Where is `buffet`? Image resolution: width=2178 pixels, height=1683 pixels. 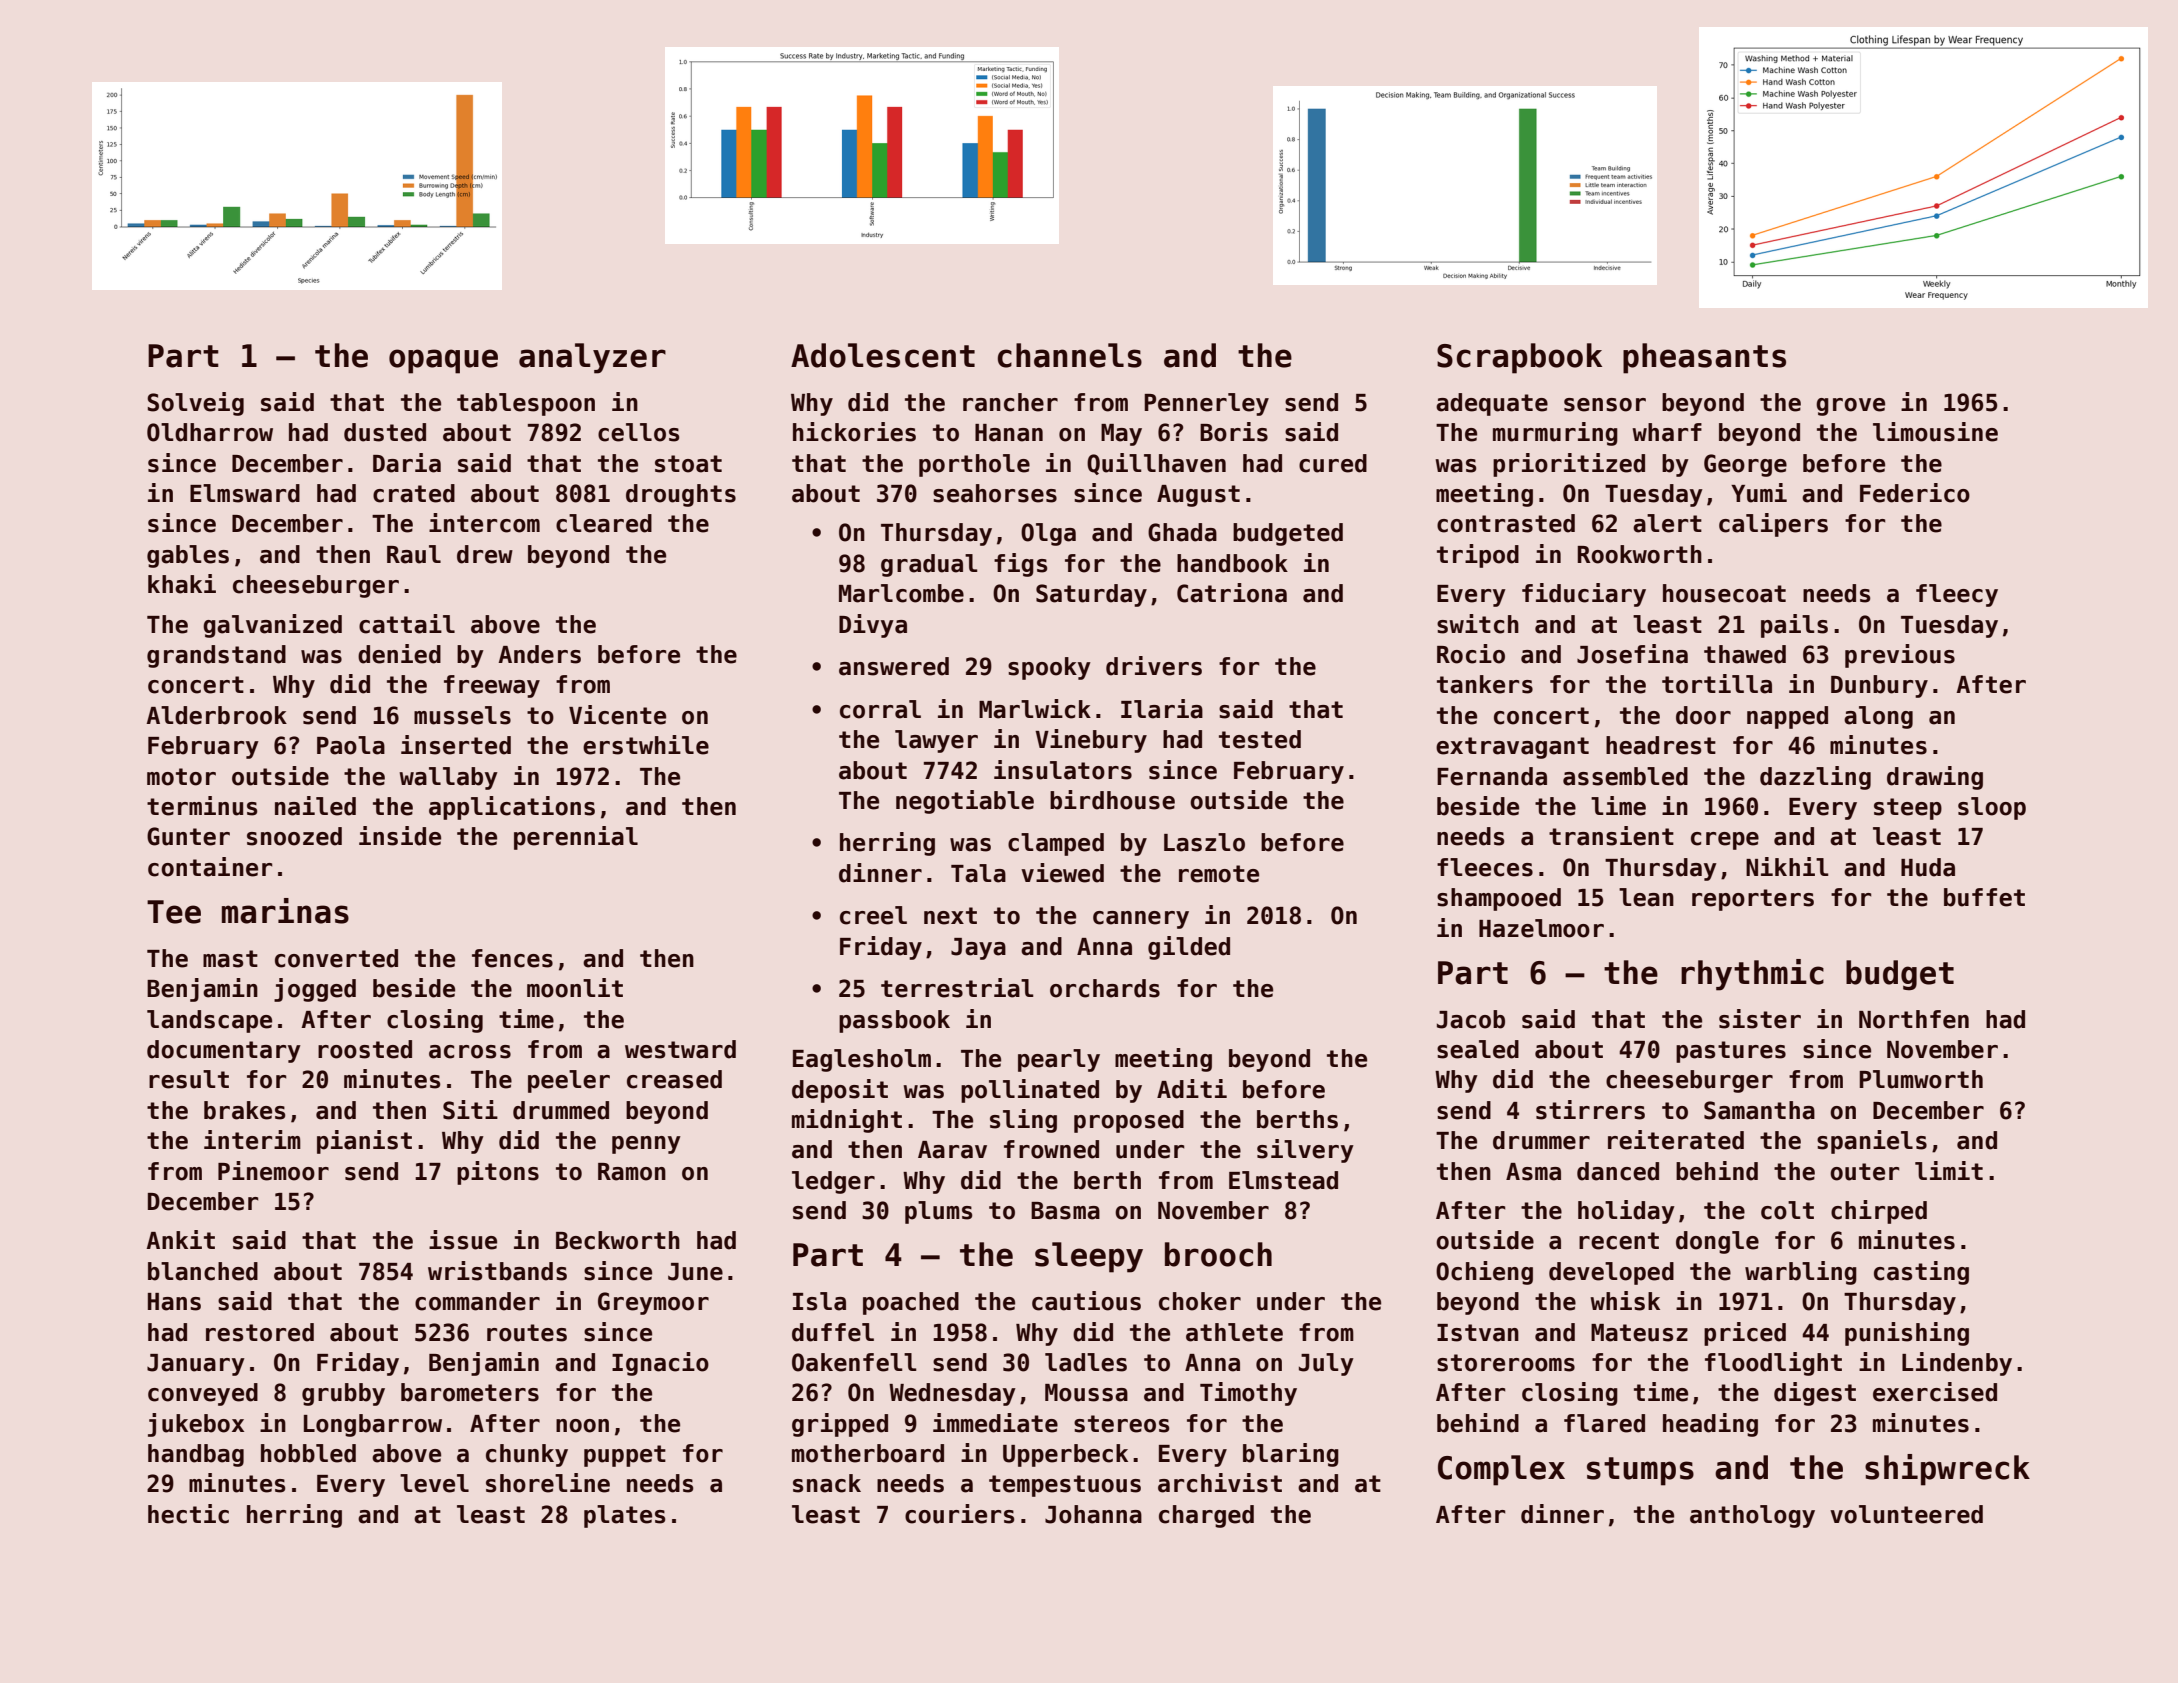 buffet is located at coordinates (1984, 897).
